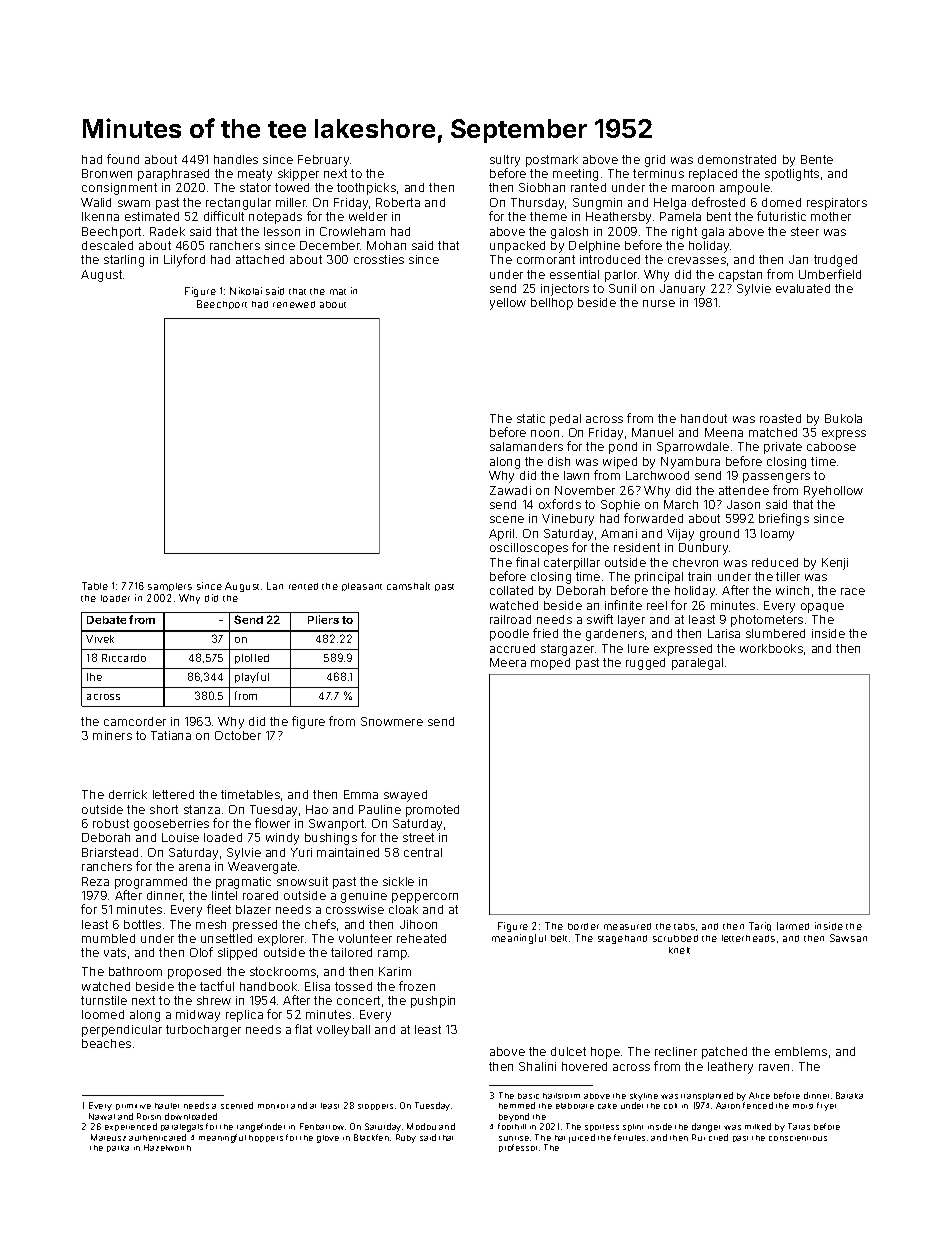 The image size is (952, 1233). Describe the element at coordinates (518, 1148) in the document. I see `professor` at that location.
